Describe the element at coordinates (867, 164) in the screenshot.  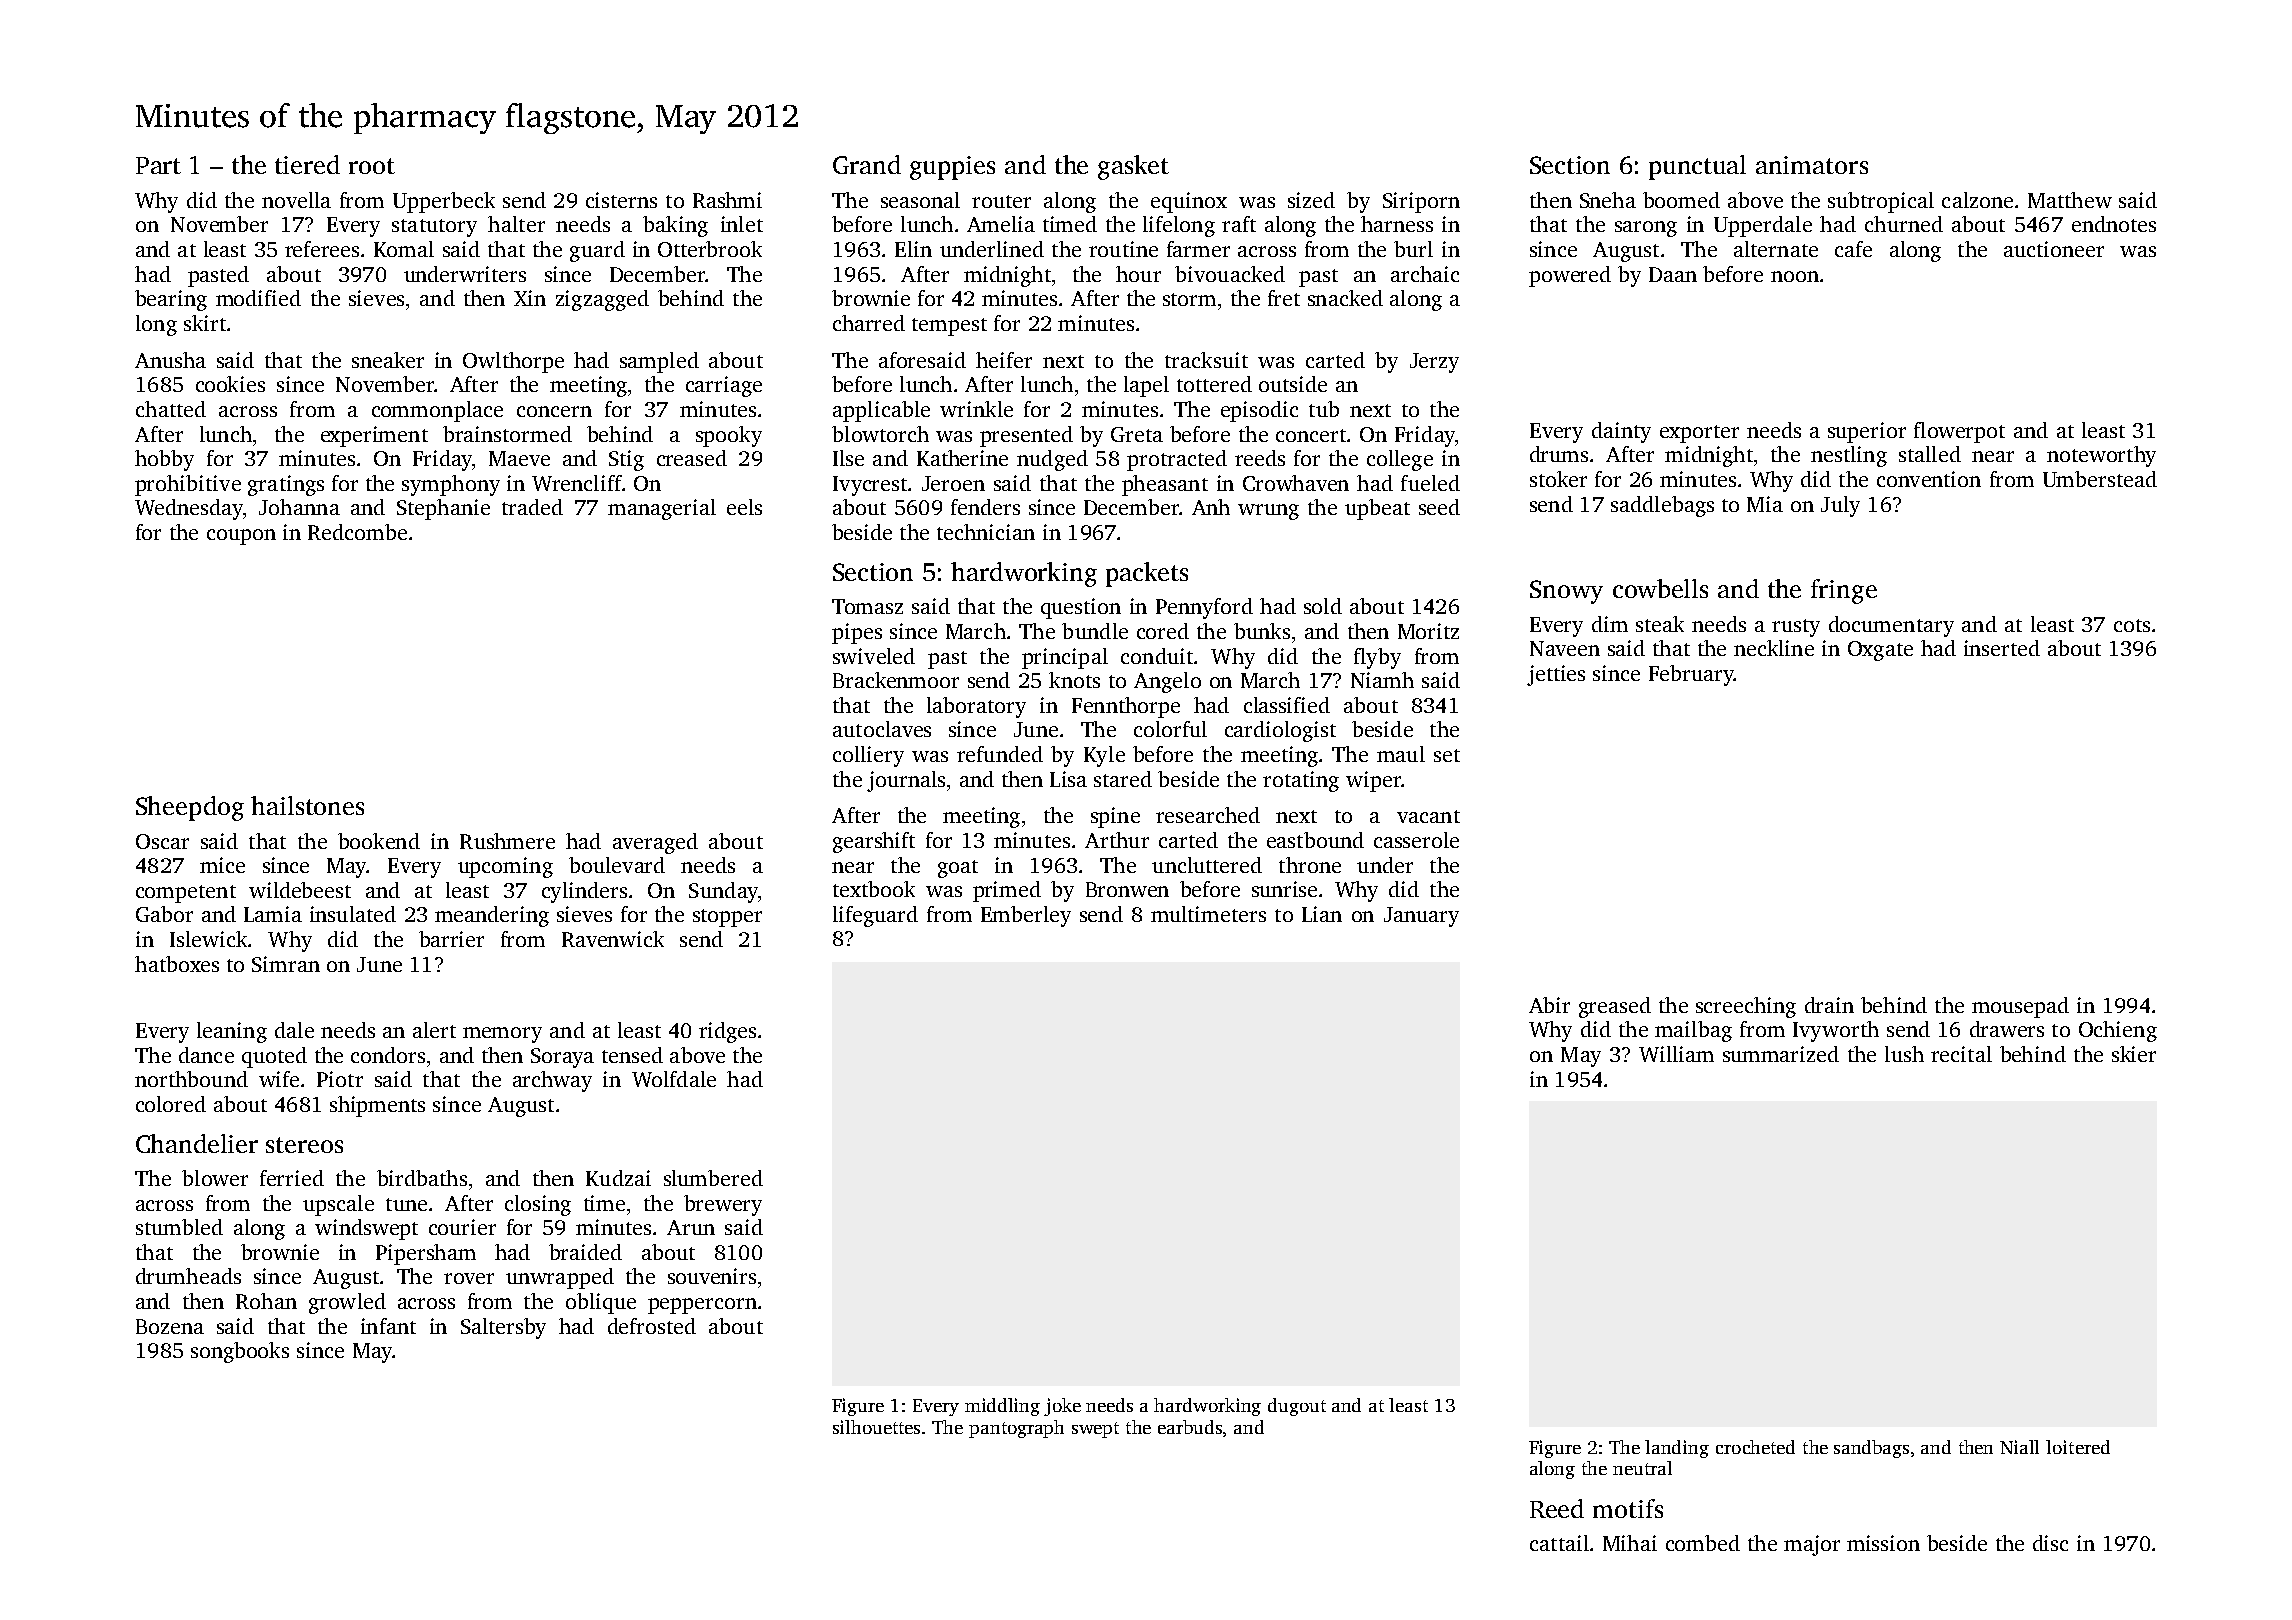
I see `Grand` at that location.
